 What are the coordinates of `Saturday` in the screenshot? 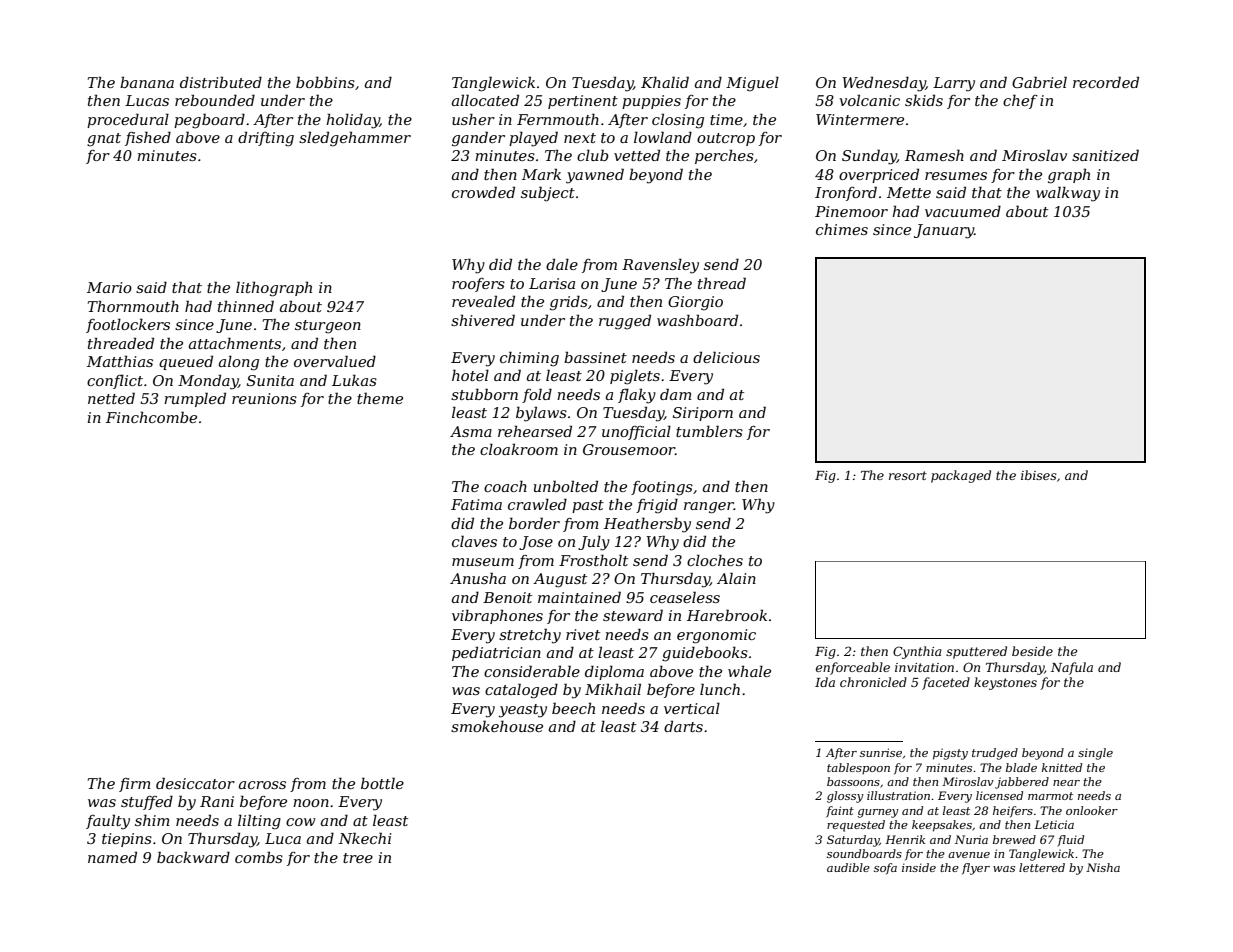 It's located at (853, 841).
